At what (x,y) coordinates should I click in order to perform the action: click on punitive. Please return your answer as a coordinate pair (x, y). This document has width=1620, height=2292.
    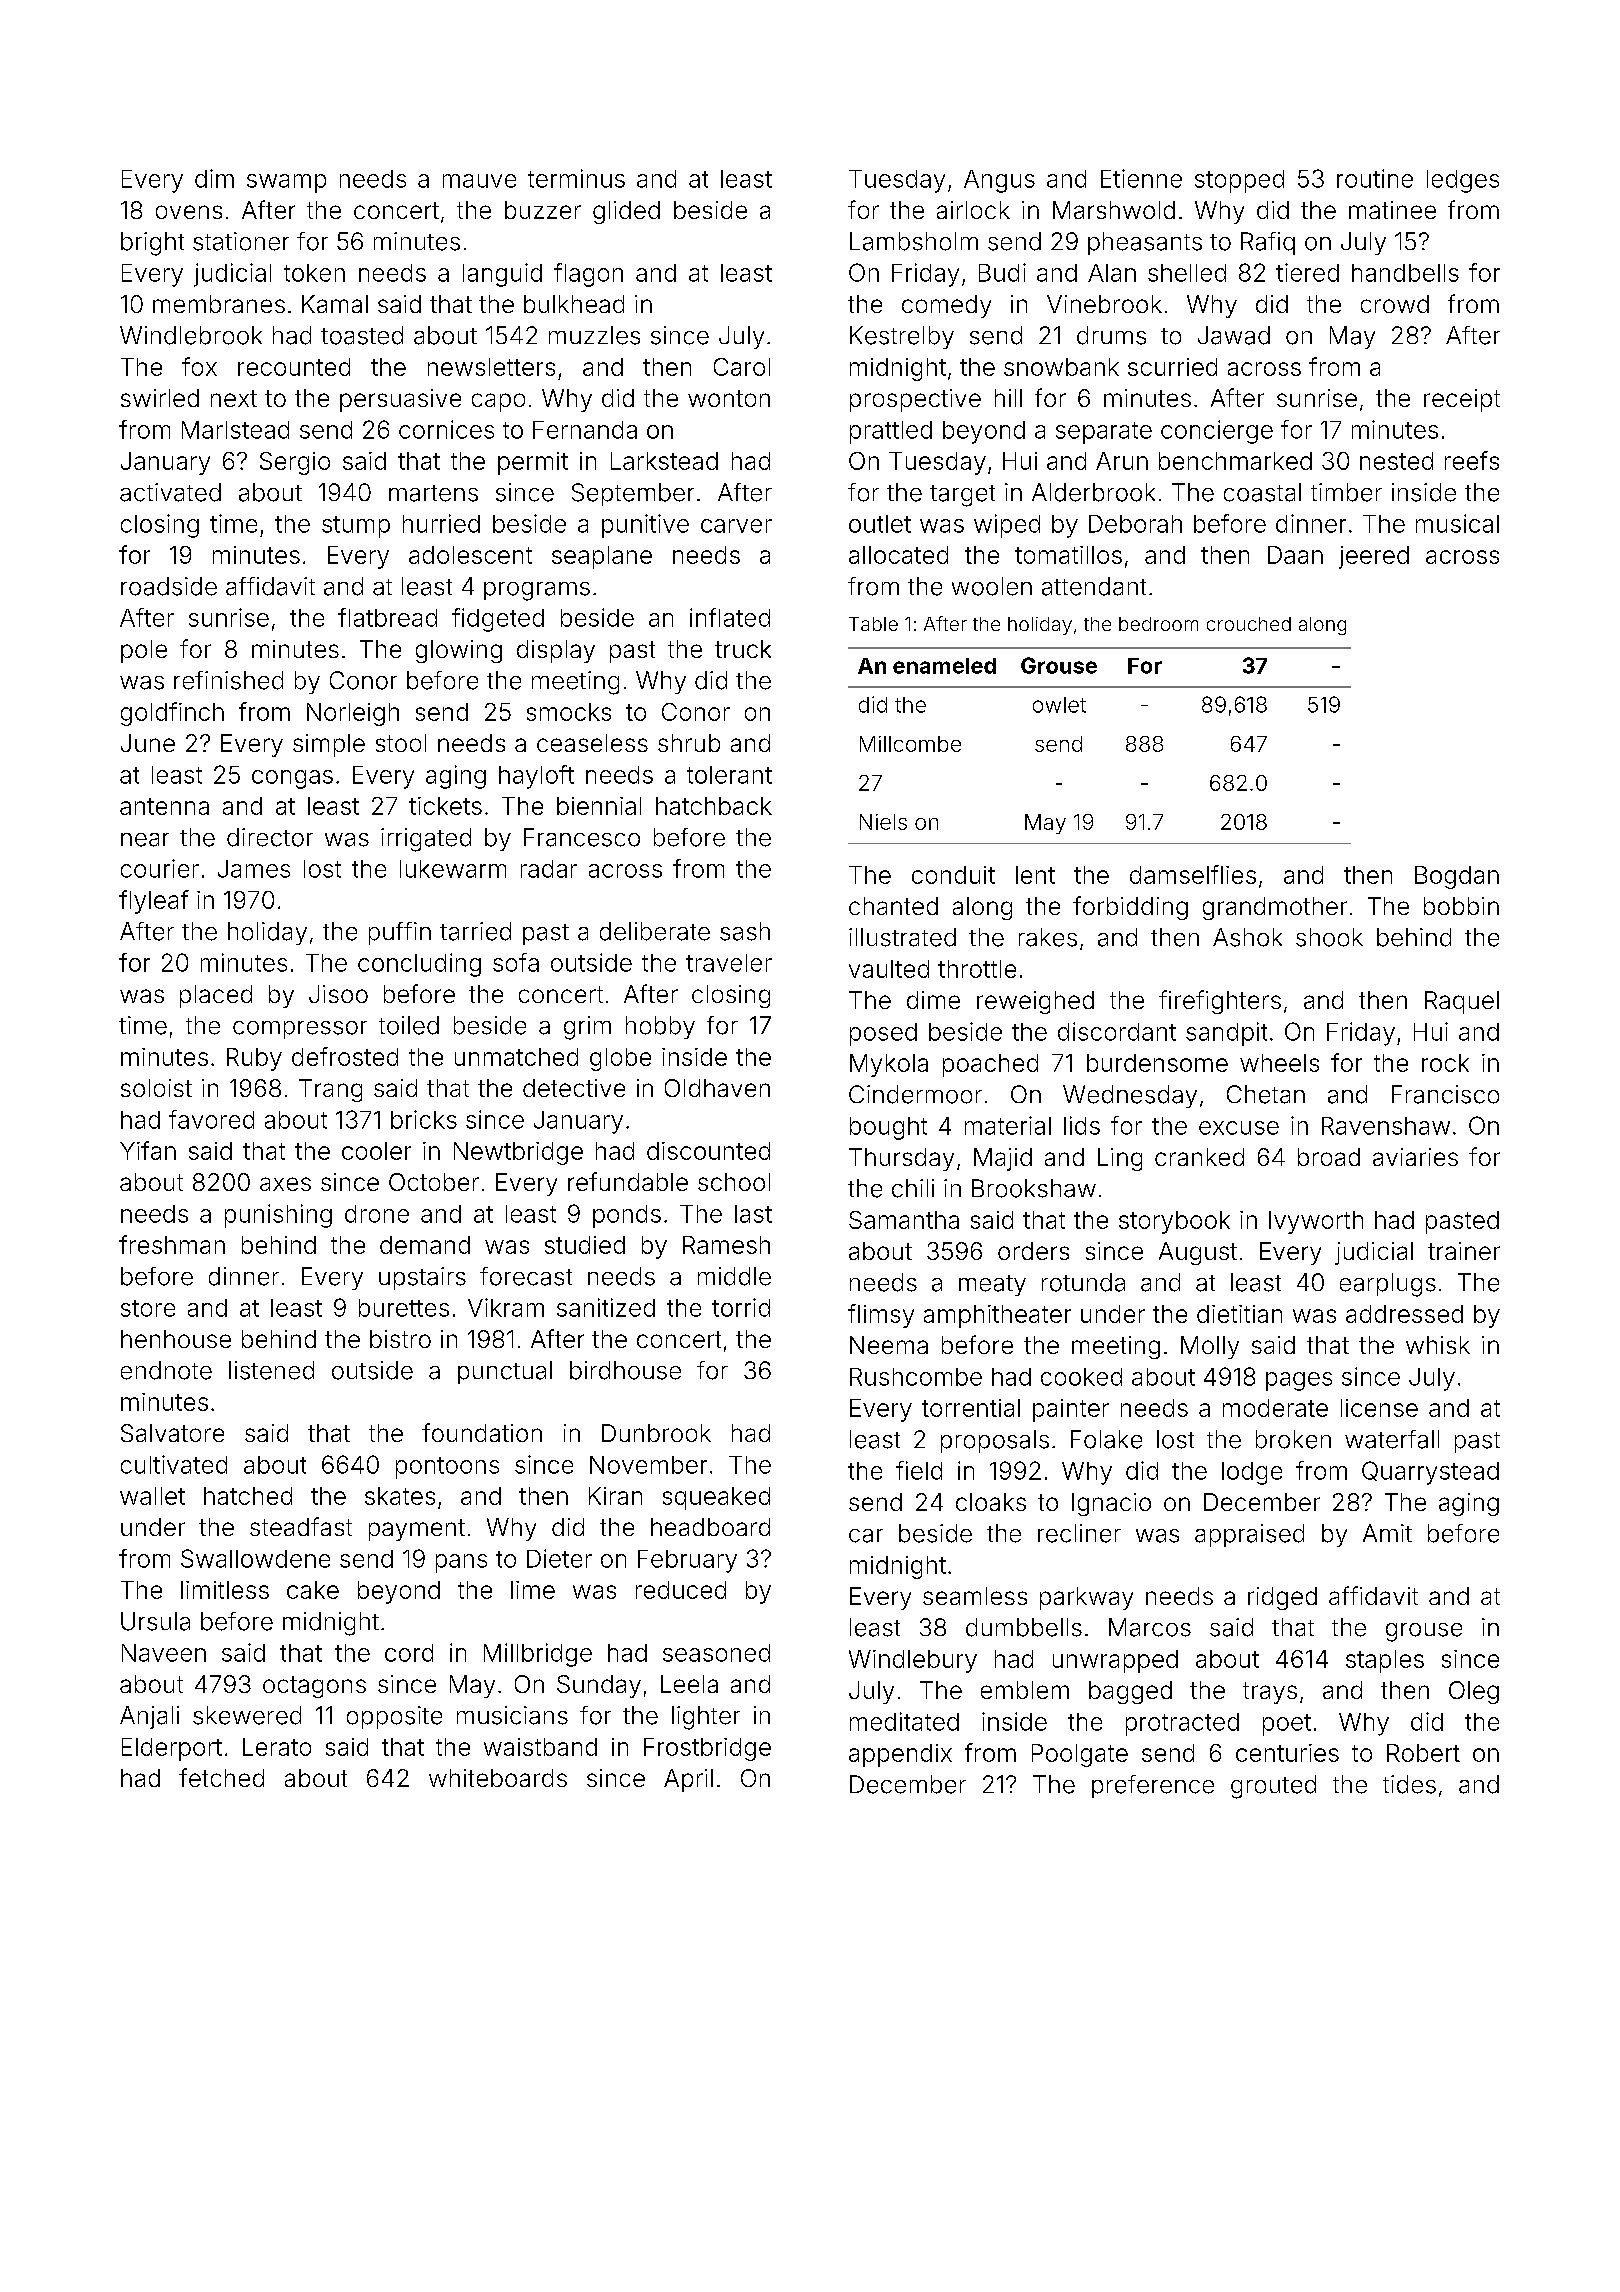
    Looking at the image, I should click on (645, 526).
